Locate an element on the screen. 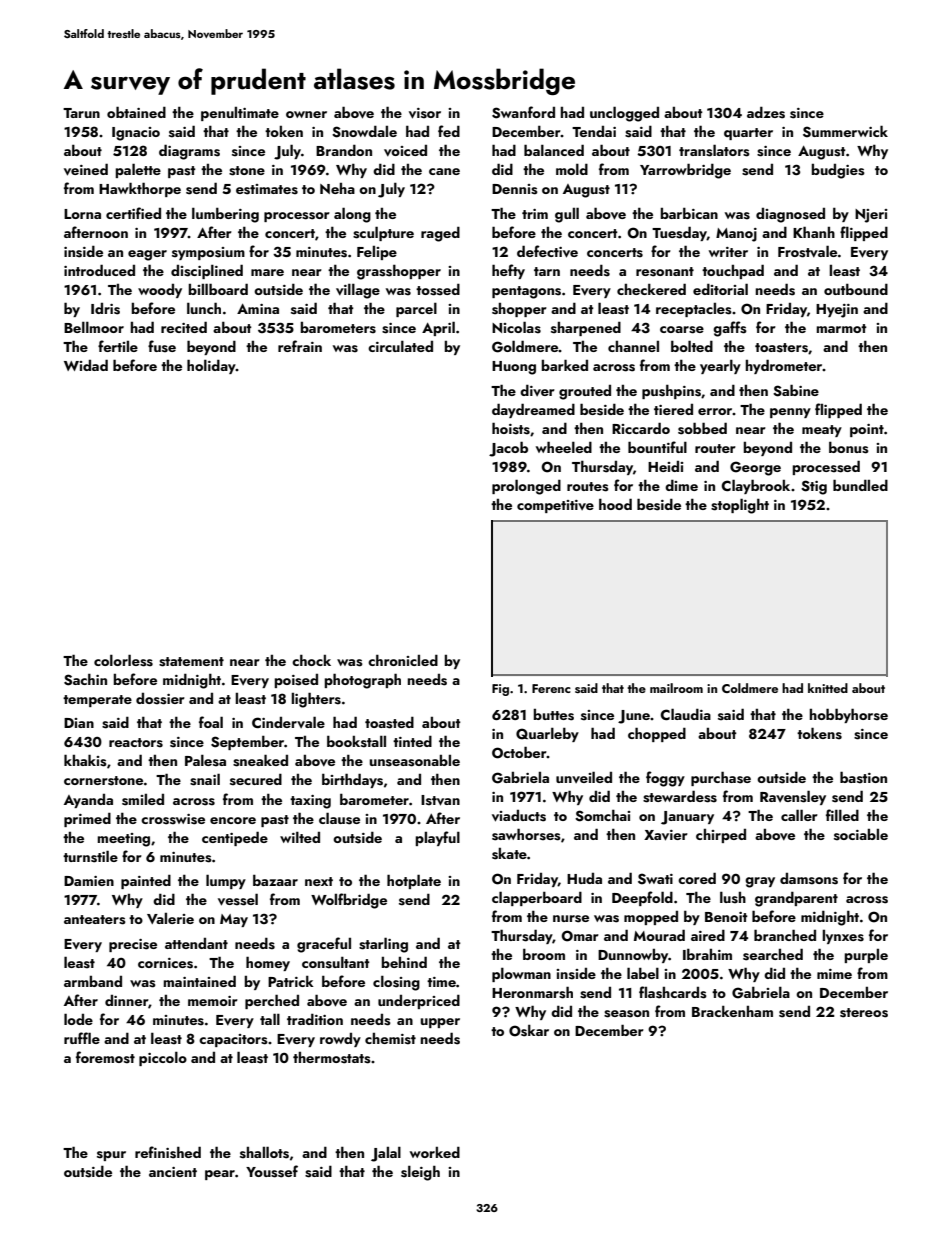 The width and height of the screenshot is (952, 1233). chirped is located at coordinates (721, 836).
